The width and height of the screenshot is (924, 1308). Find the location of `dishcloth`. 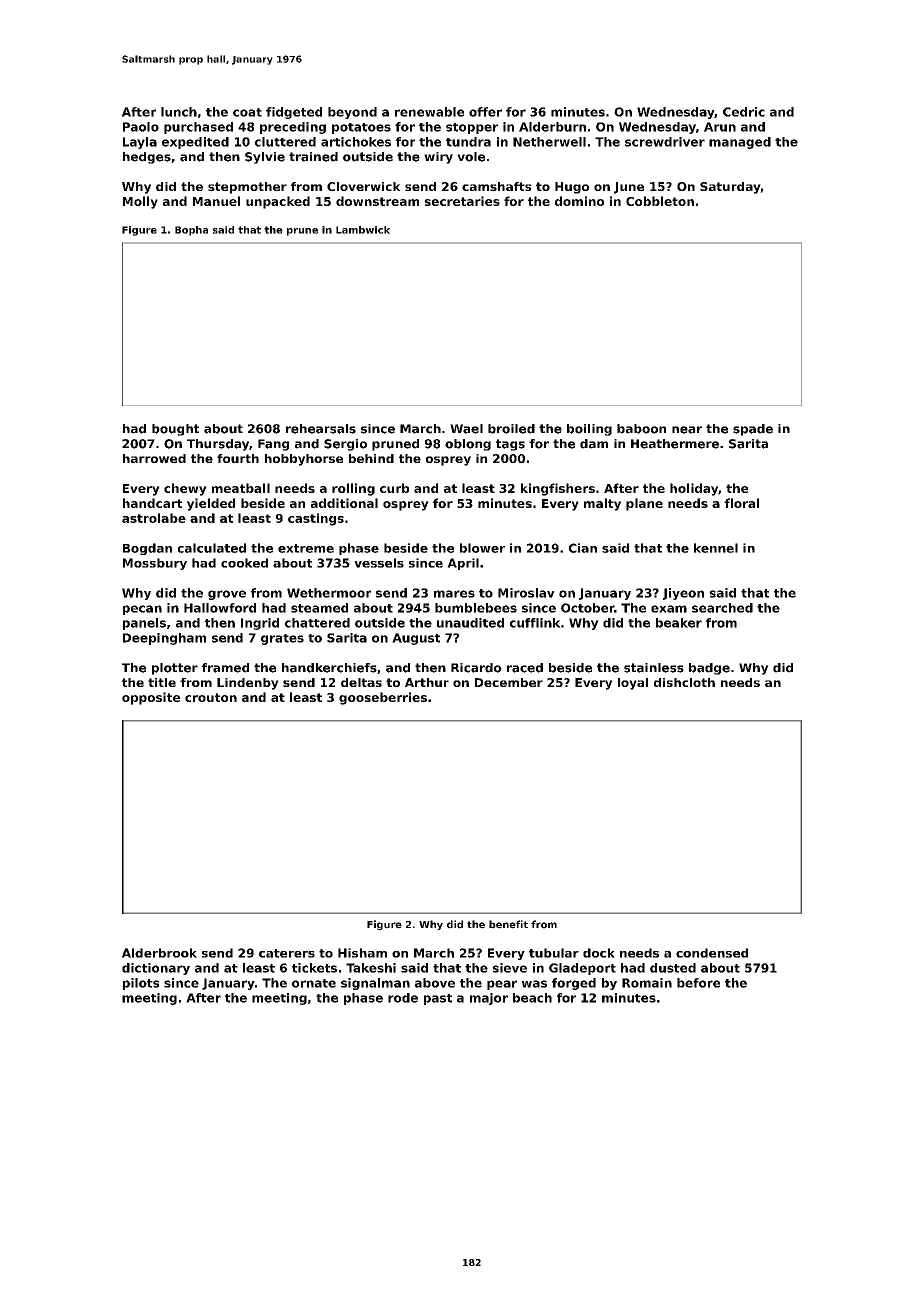

dishcloth is located at coordinates (684, 682).
